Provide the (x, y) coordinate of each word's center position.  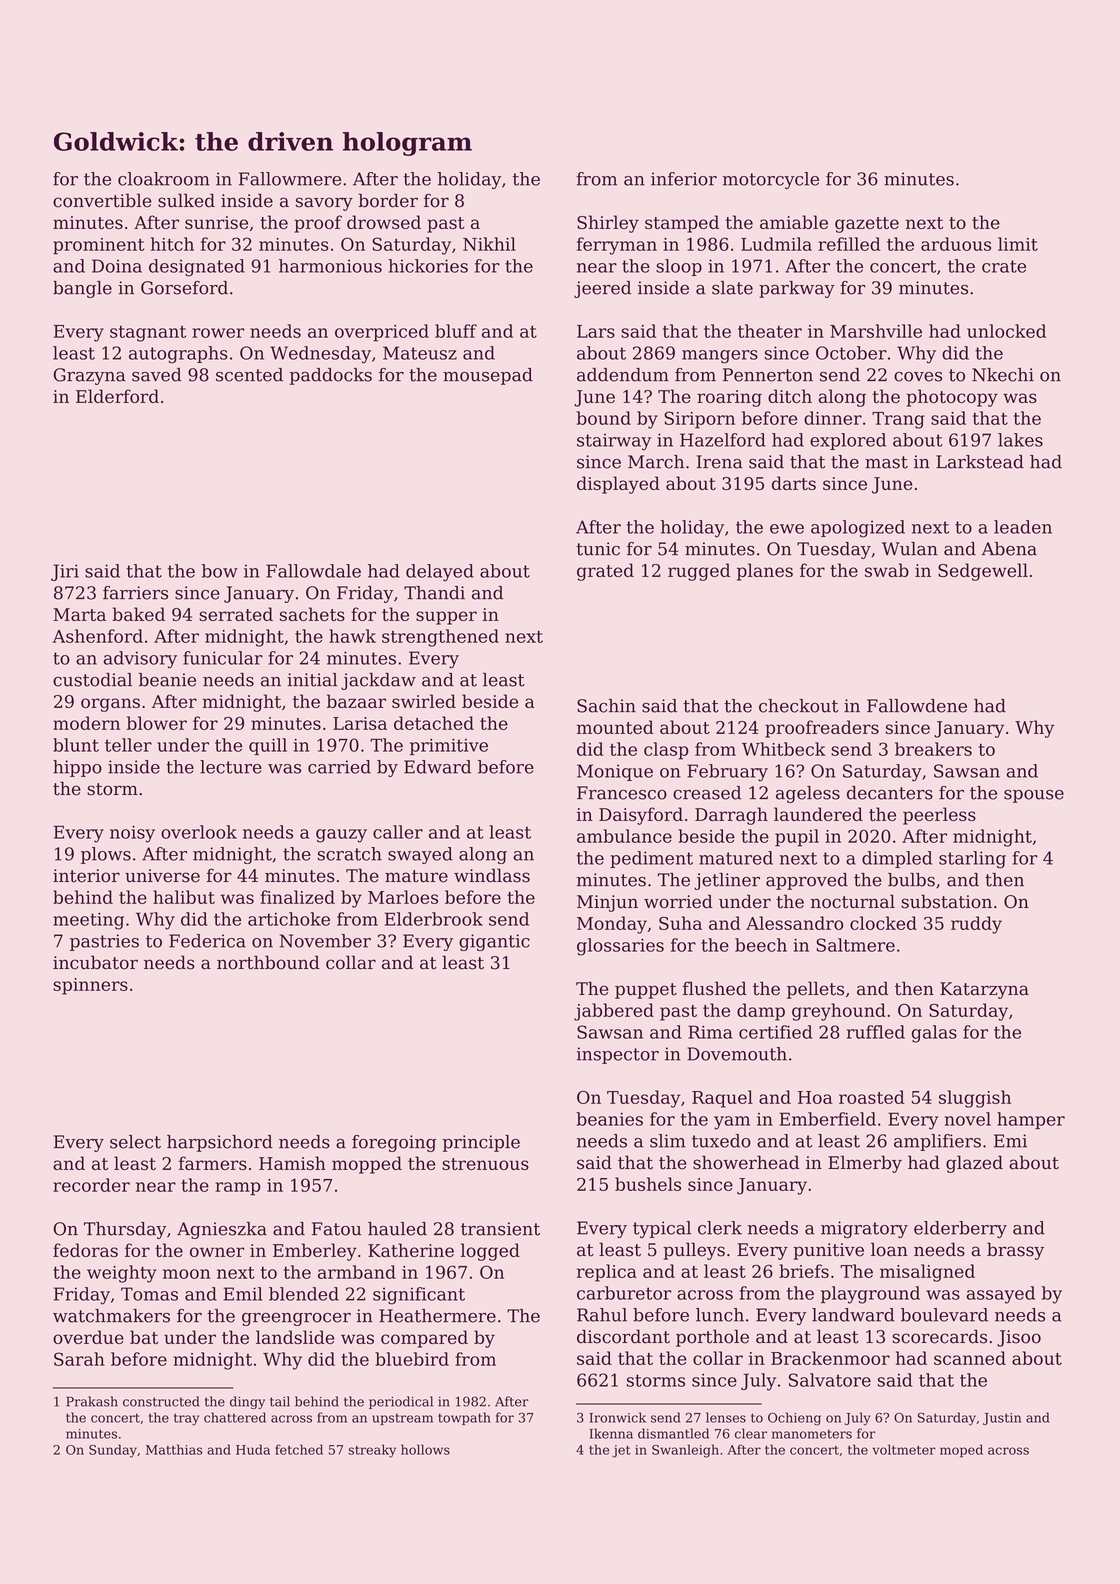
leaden (1023, 527)
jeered (602, 289)
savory (324, 204)
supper (446, 618)
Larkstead (980, 462)
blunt (76, 745)
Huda (253, 1449)
